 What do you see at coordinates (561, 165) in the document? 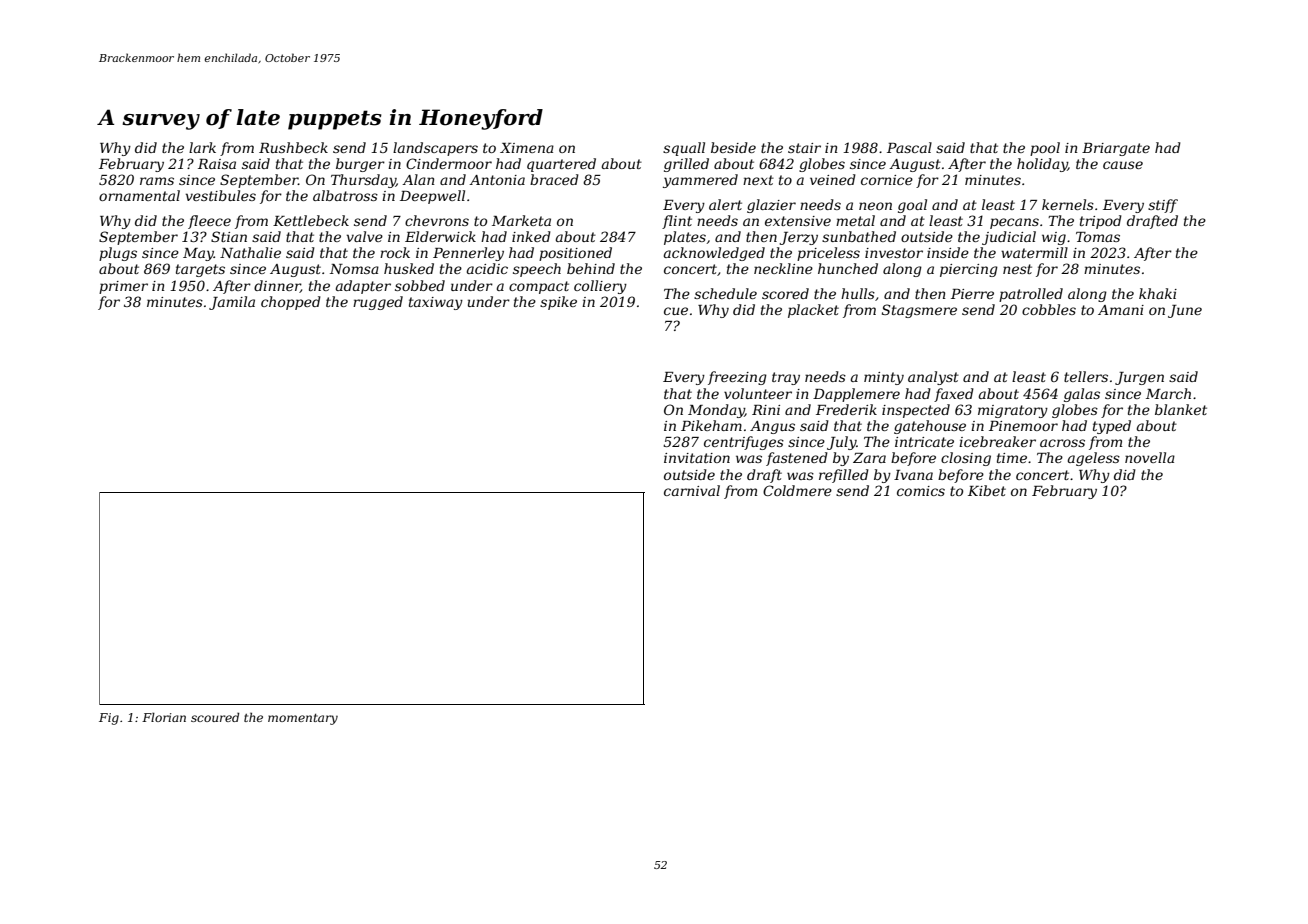
I see `quartered` at bounding box center [561, 165].
